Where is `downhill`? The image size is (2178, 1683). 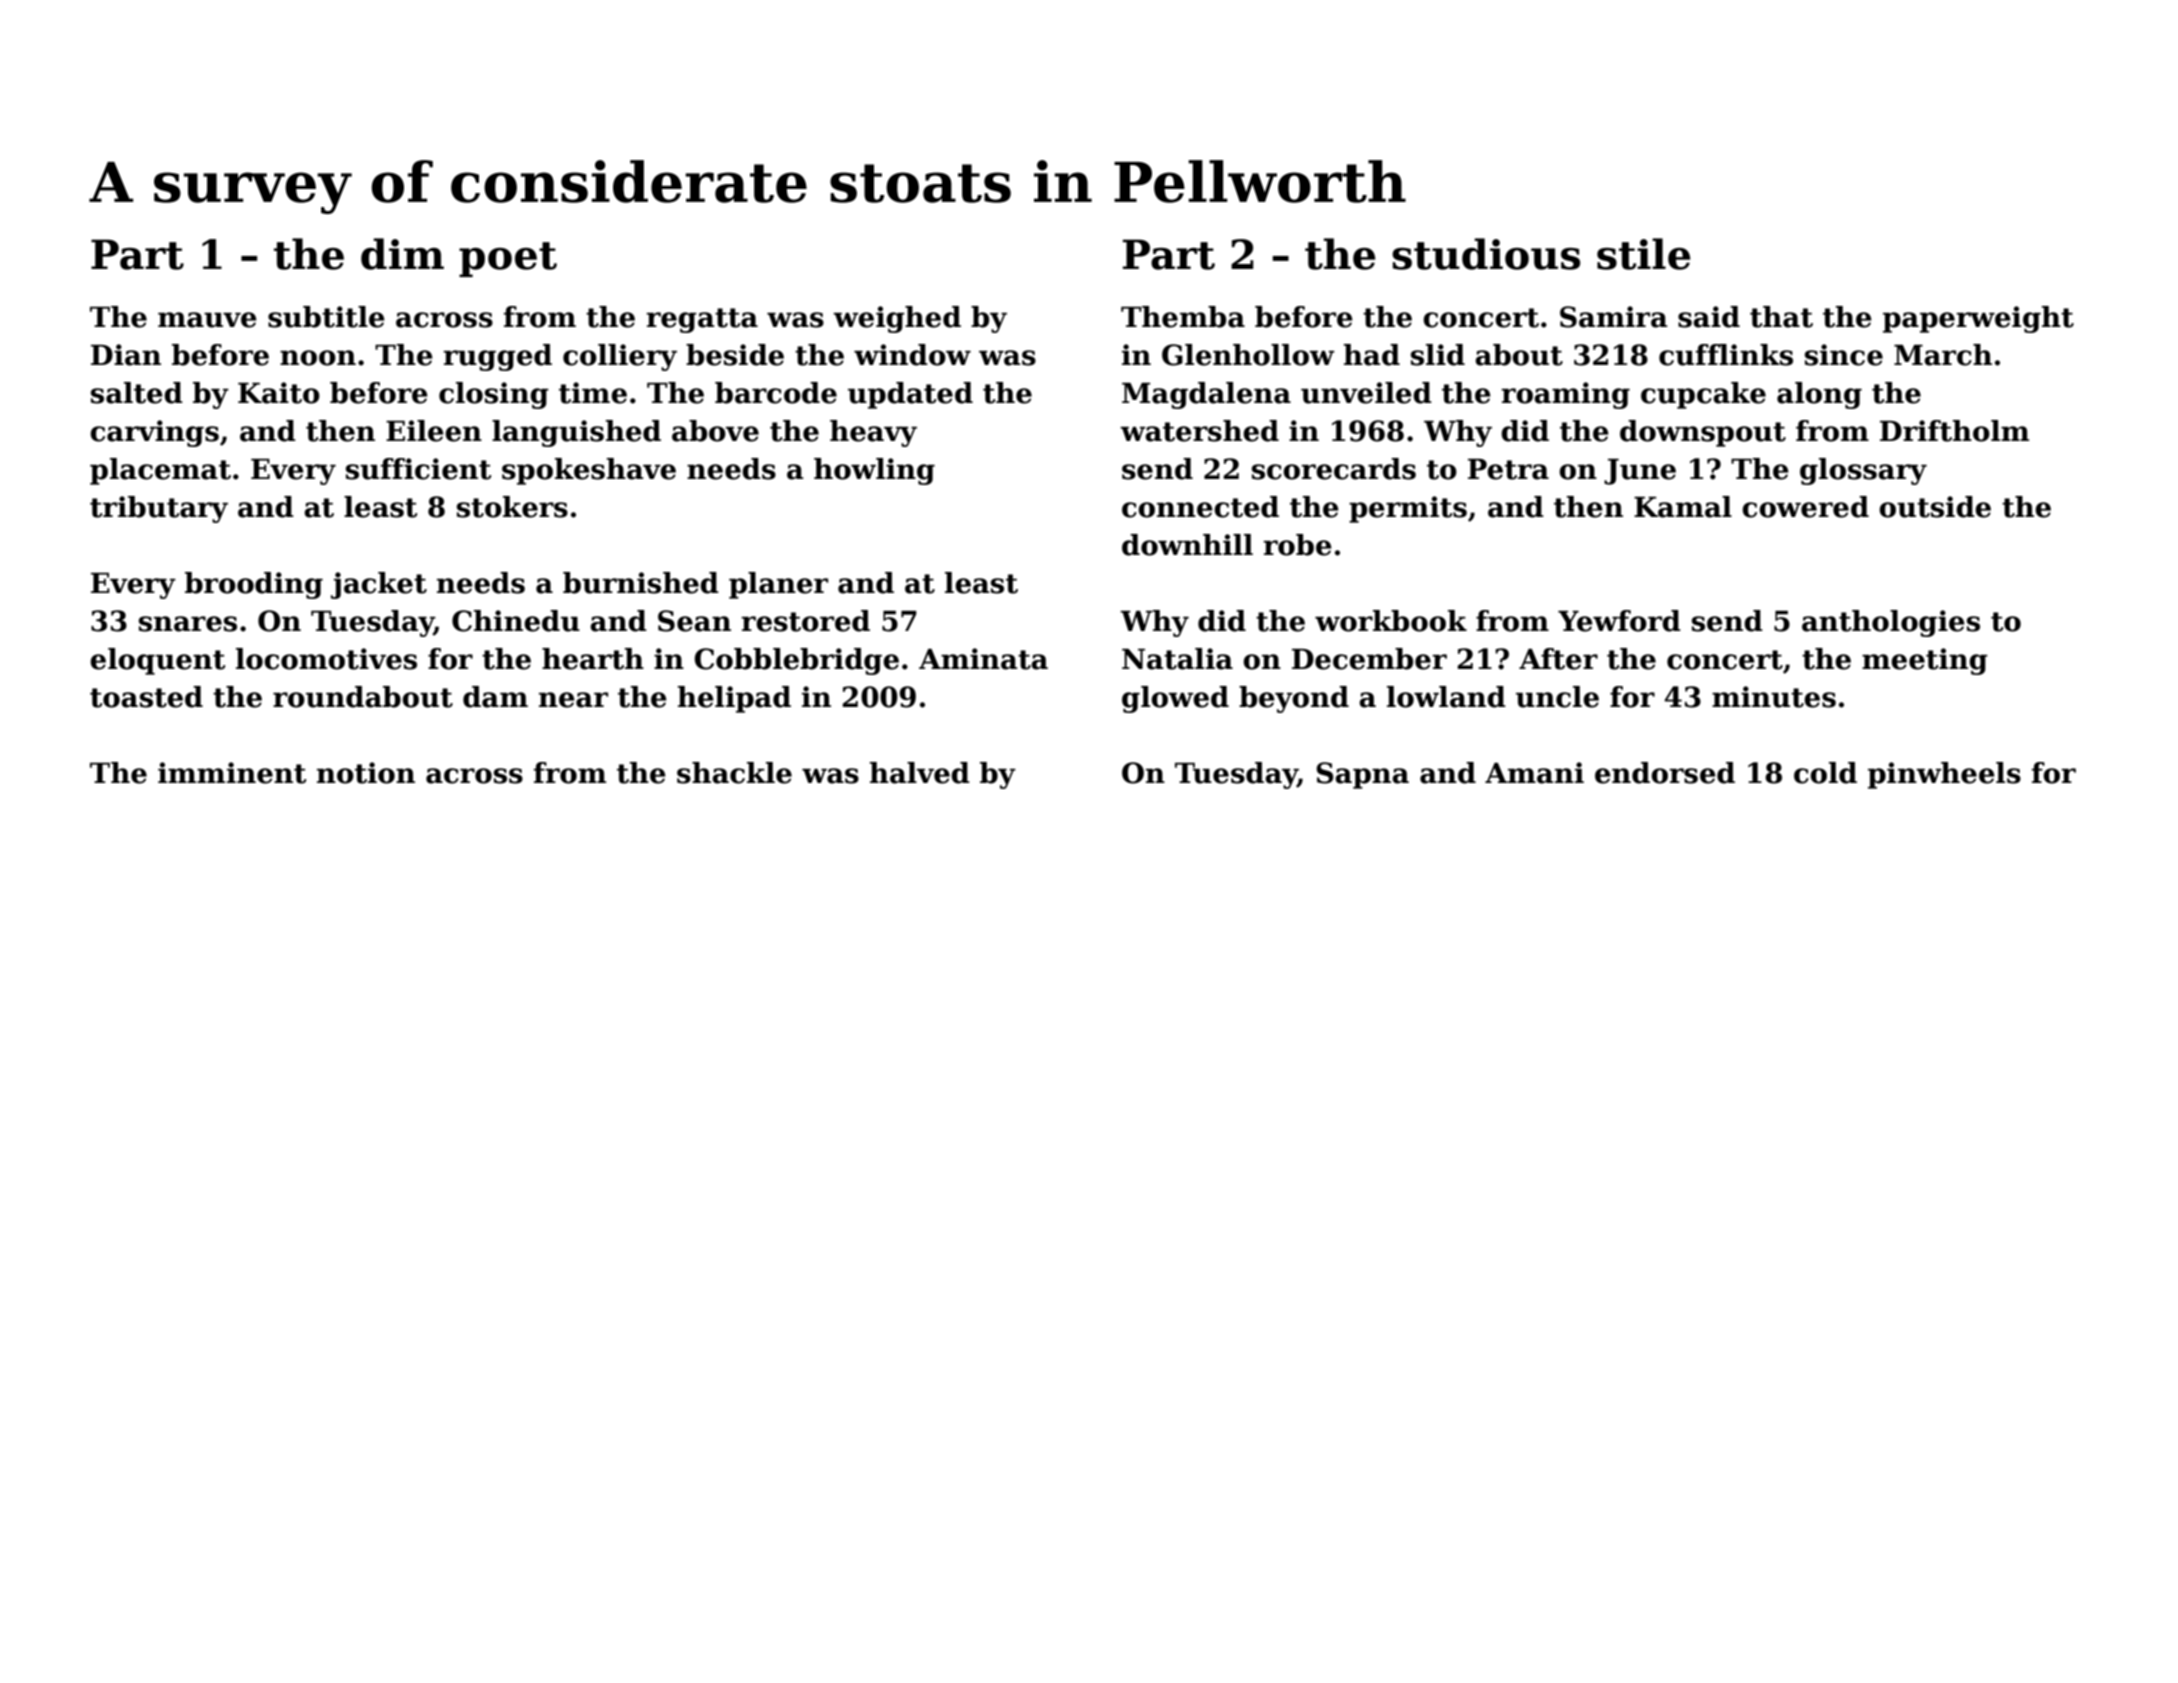
downhill is located at coordinates (1187, 545).
